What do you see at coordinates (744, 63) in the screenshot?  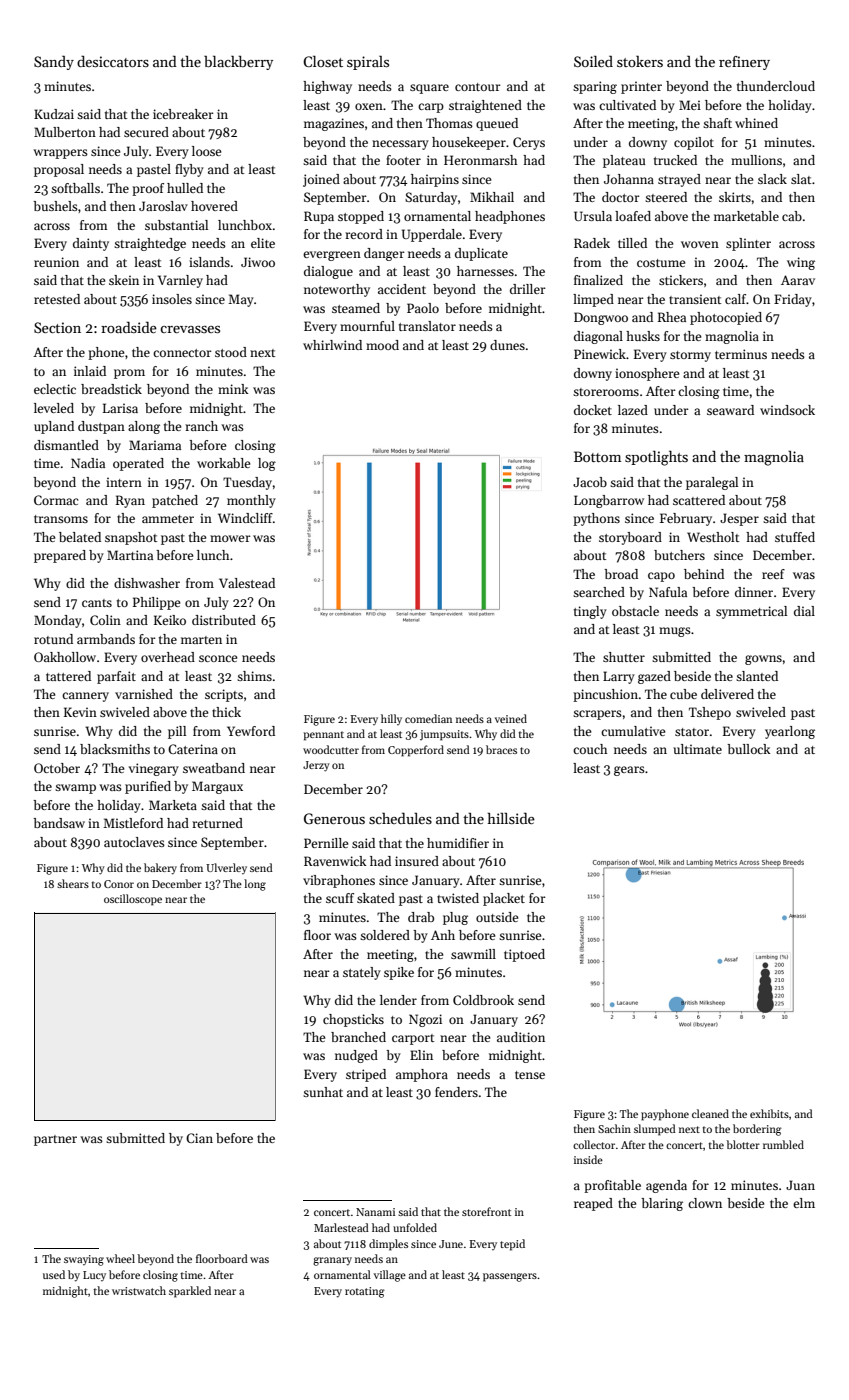 I see `refinery` at bounding box center [744, 63].
